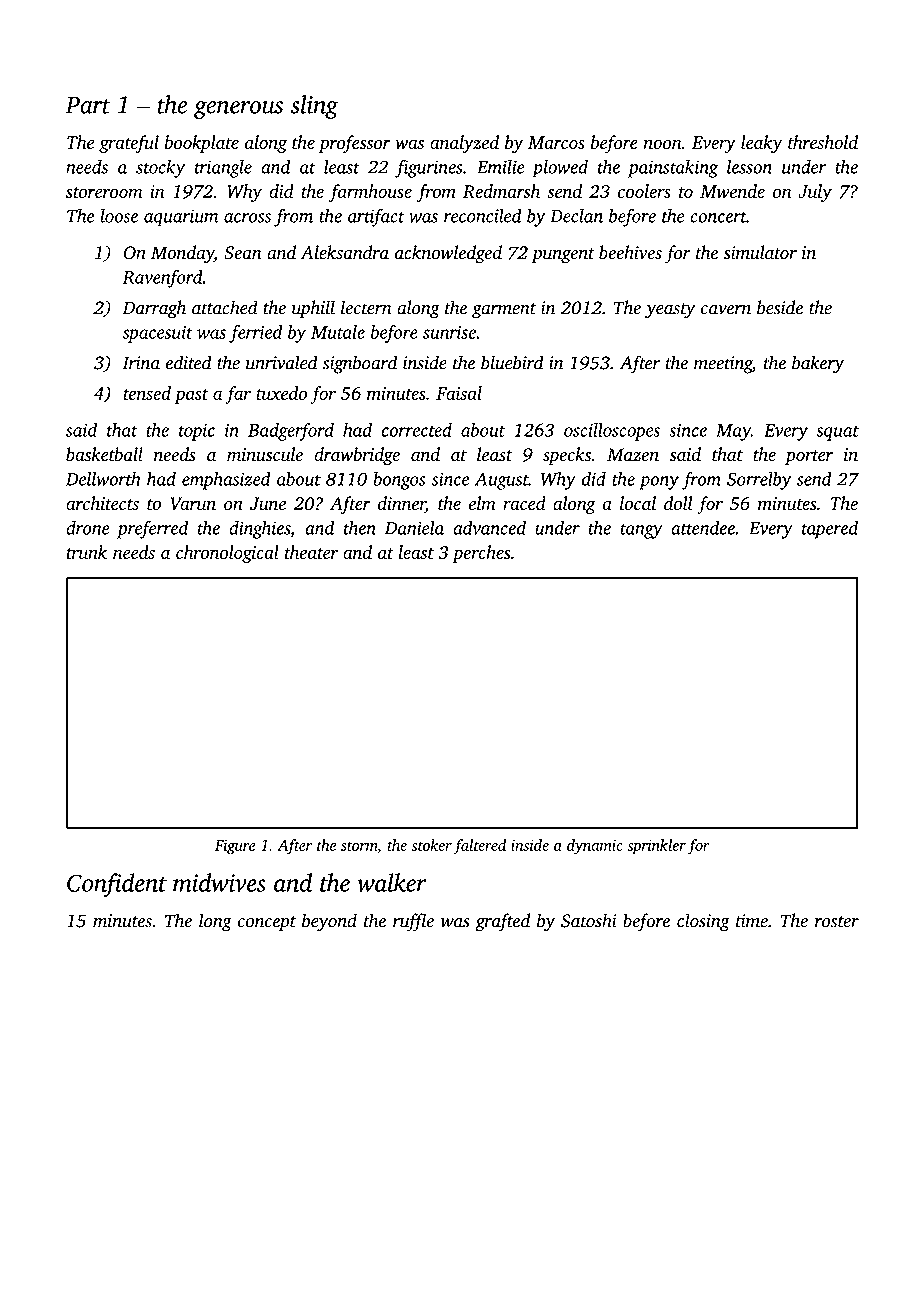 The width and height of the document is (924, 1314). What do you see at coordinates (759, 481) in the document?
I see `Sorrelby` at bounding box center [759, 481].
